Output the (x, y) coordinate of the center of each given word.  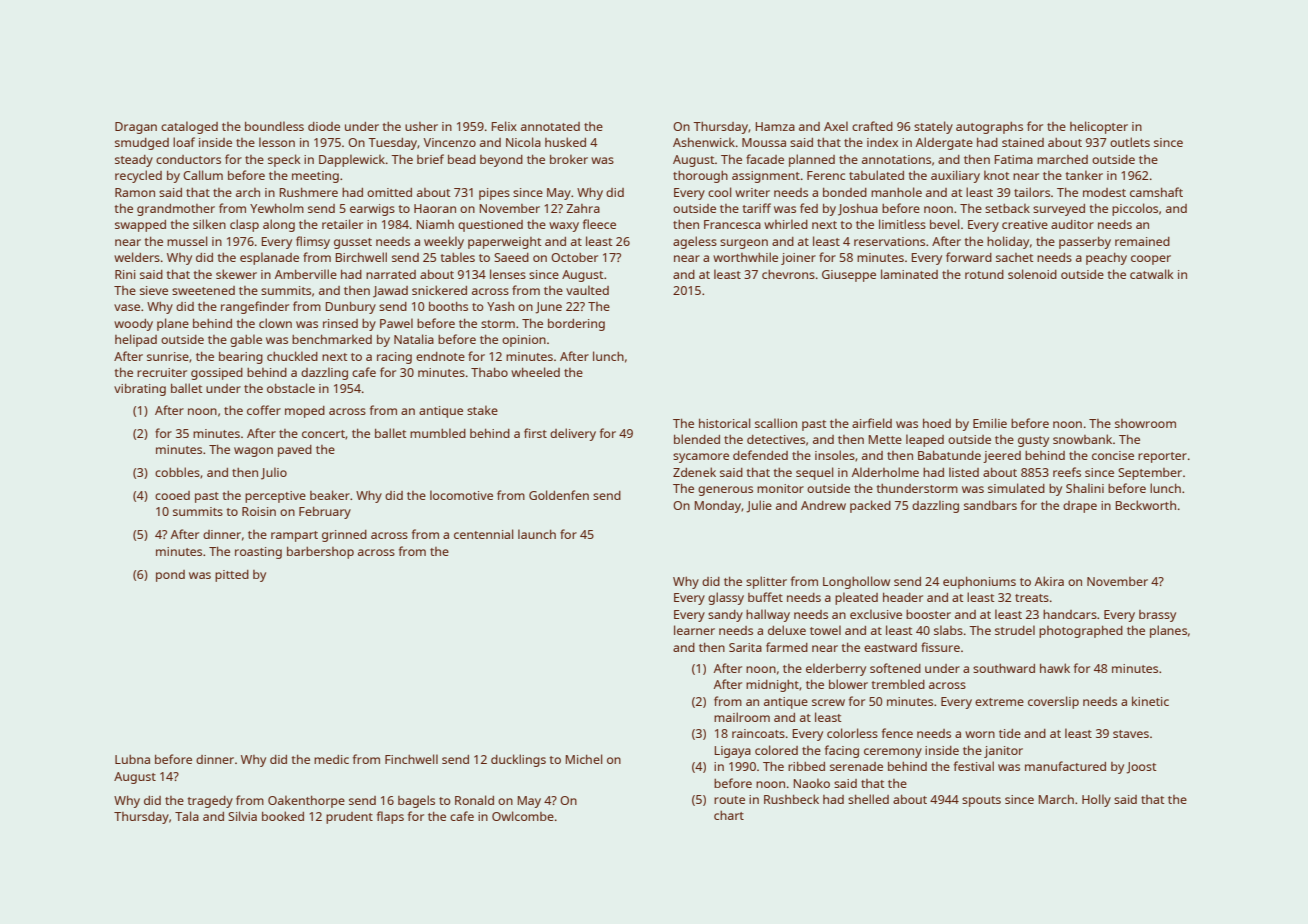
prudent (349, 818)
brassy (1157, 616)
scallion (776, 423)
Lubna (132, 759)
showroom (1145, 423)
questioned (490, 226)
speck (284, 160)
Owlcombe (523, 816)
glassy (726, 598)
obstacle (291, 388)
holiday (1008, 242)
